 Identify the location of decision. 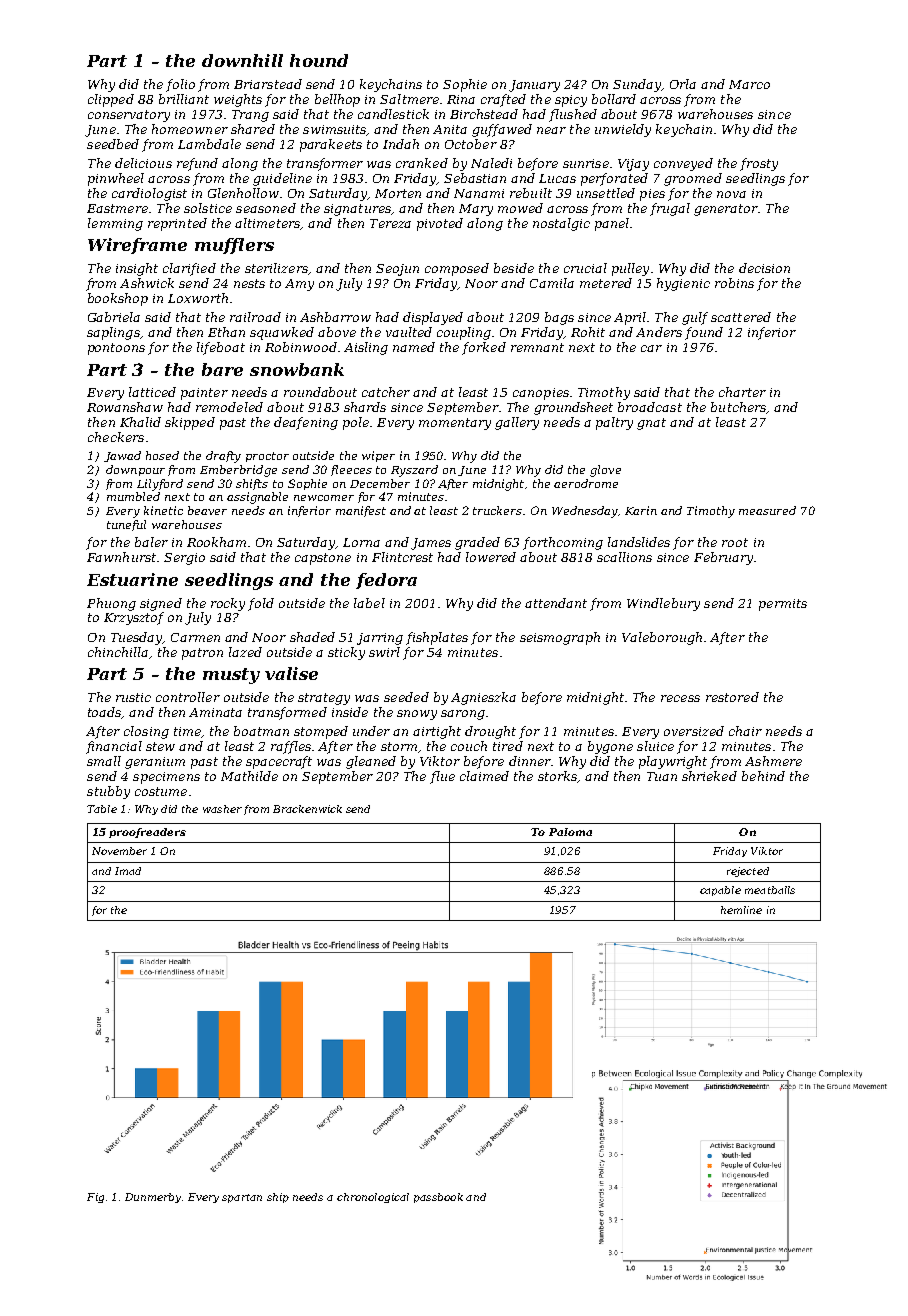
(764, 268).
